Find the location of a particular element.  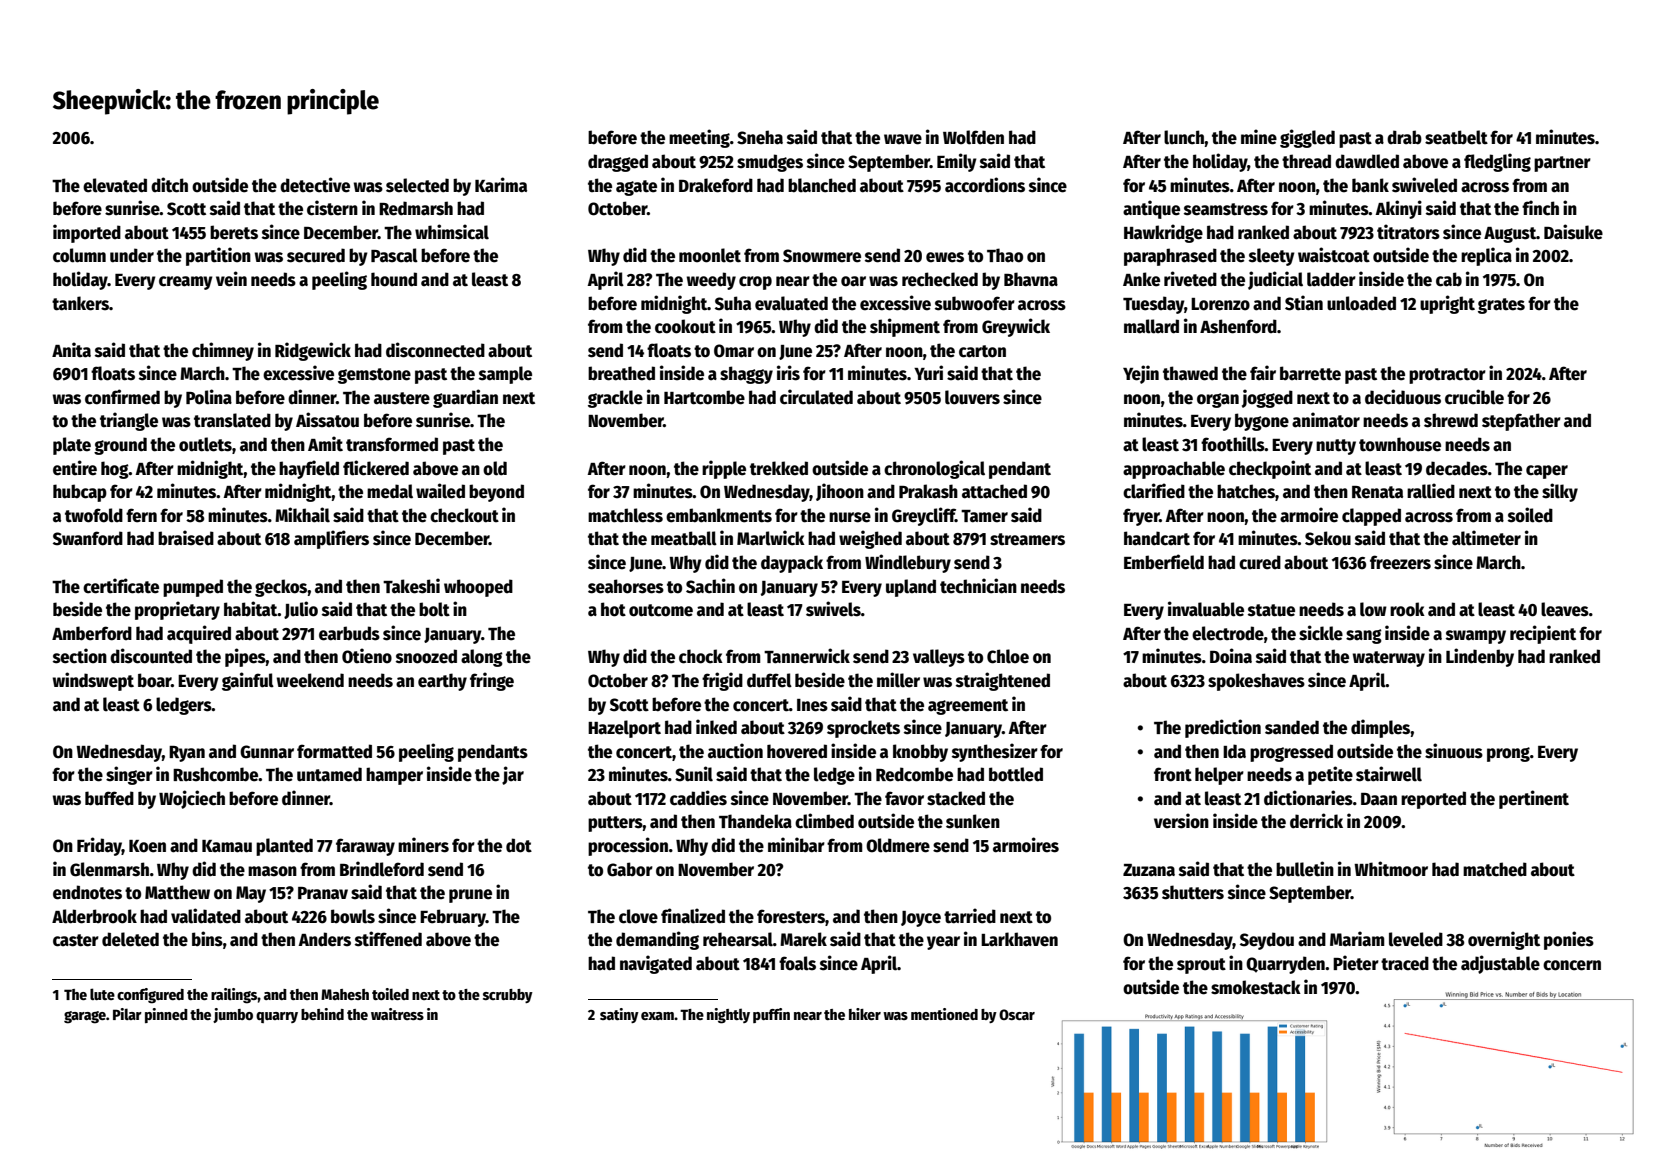

decades is located at coordinates (1457, 468).
